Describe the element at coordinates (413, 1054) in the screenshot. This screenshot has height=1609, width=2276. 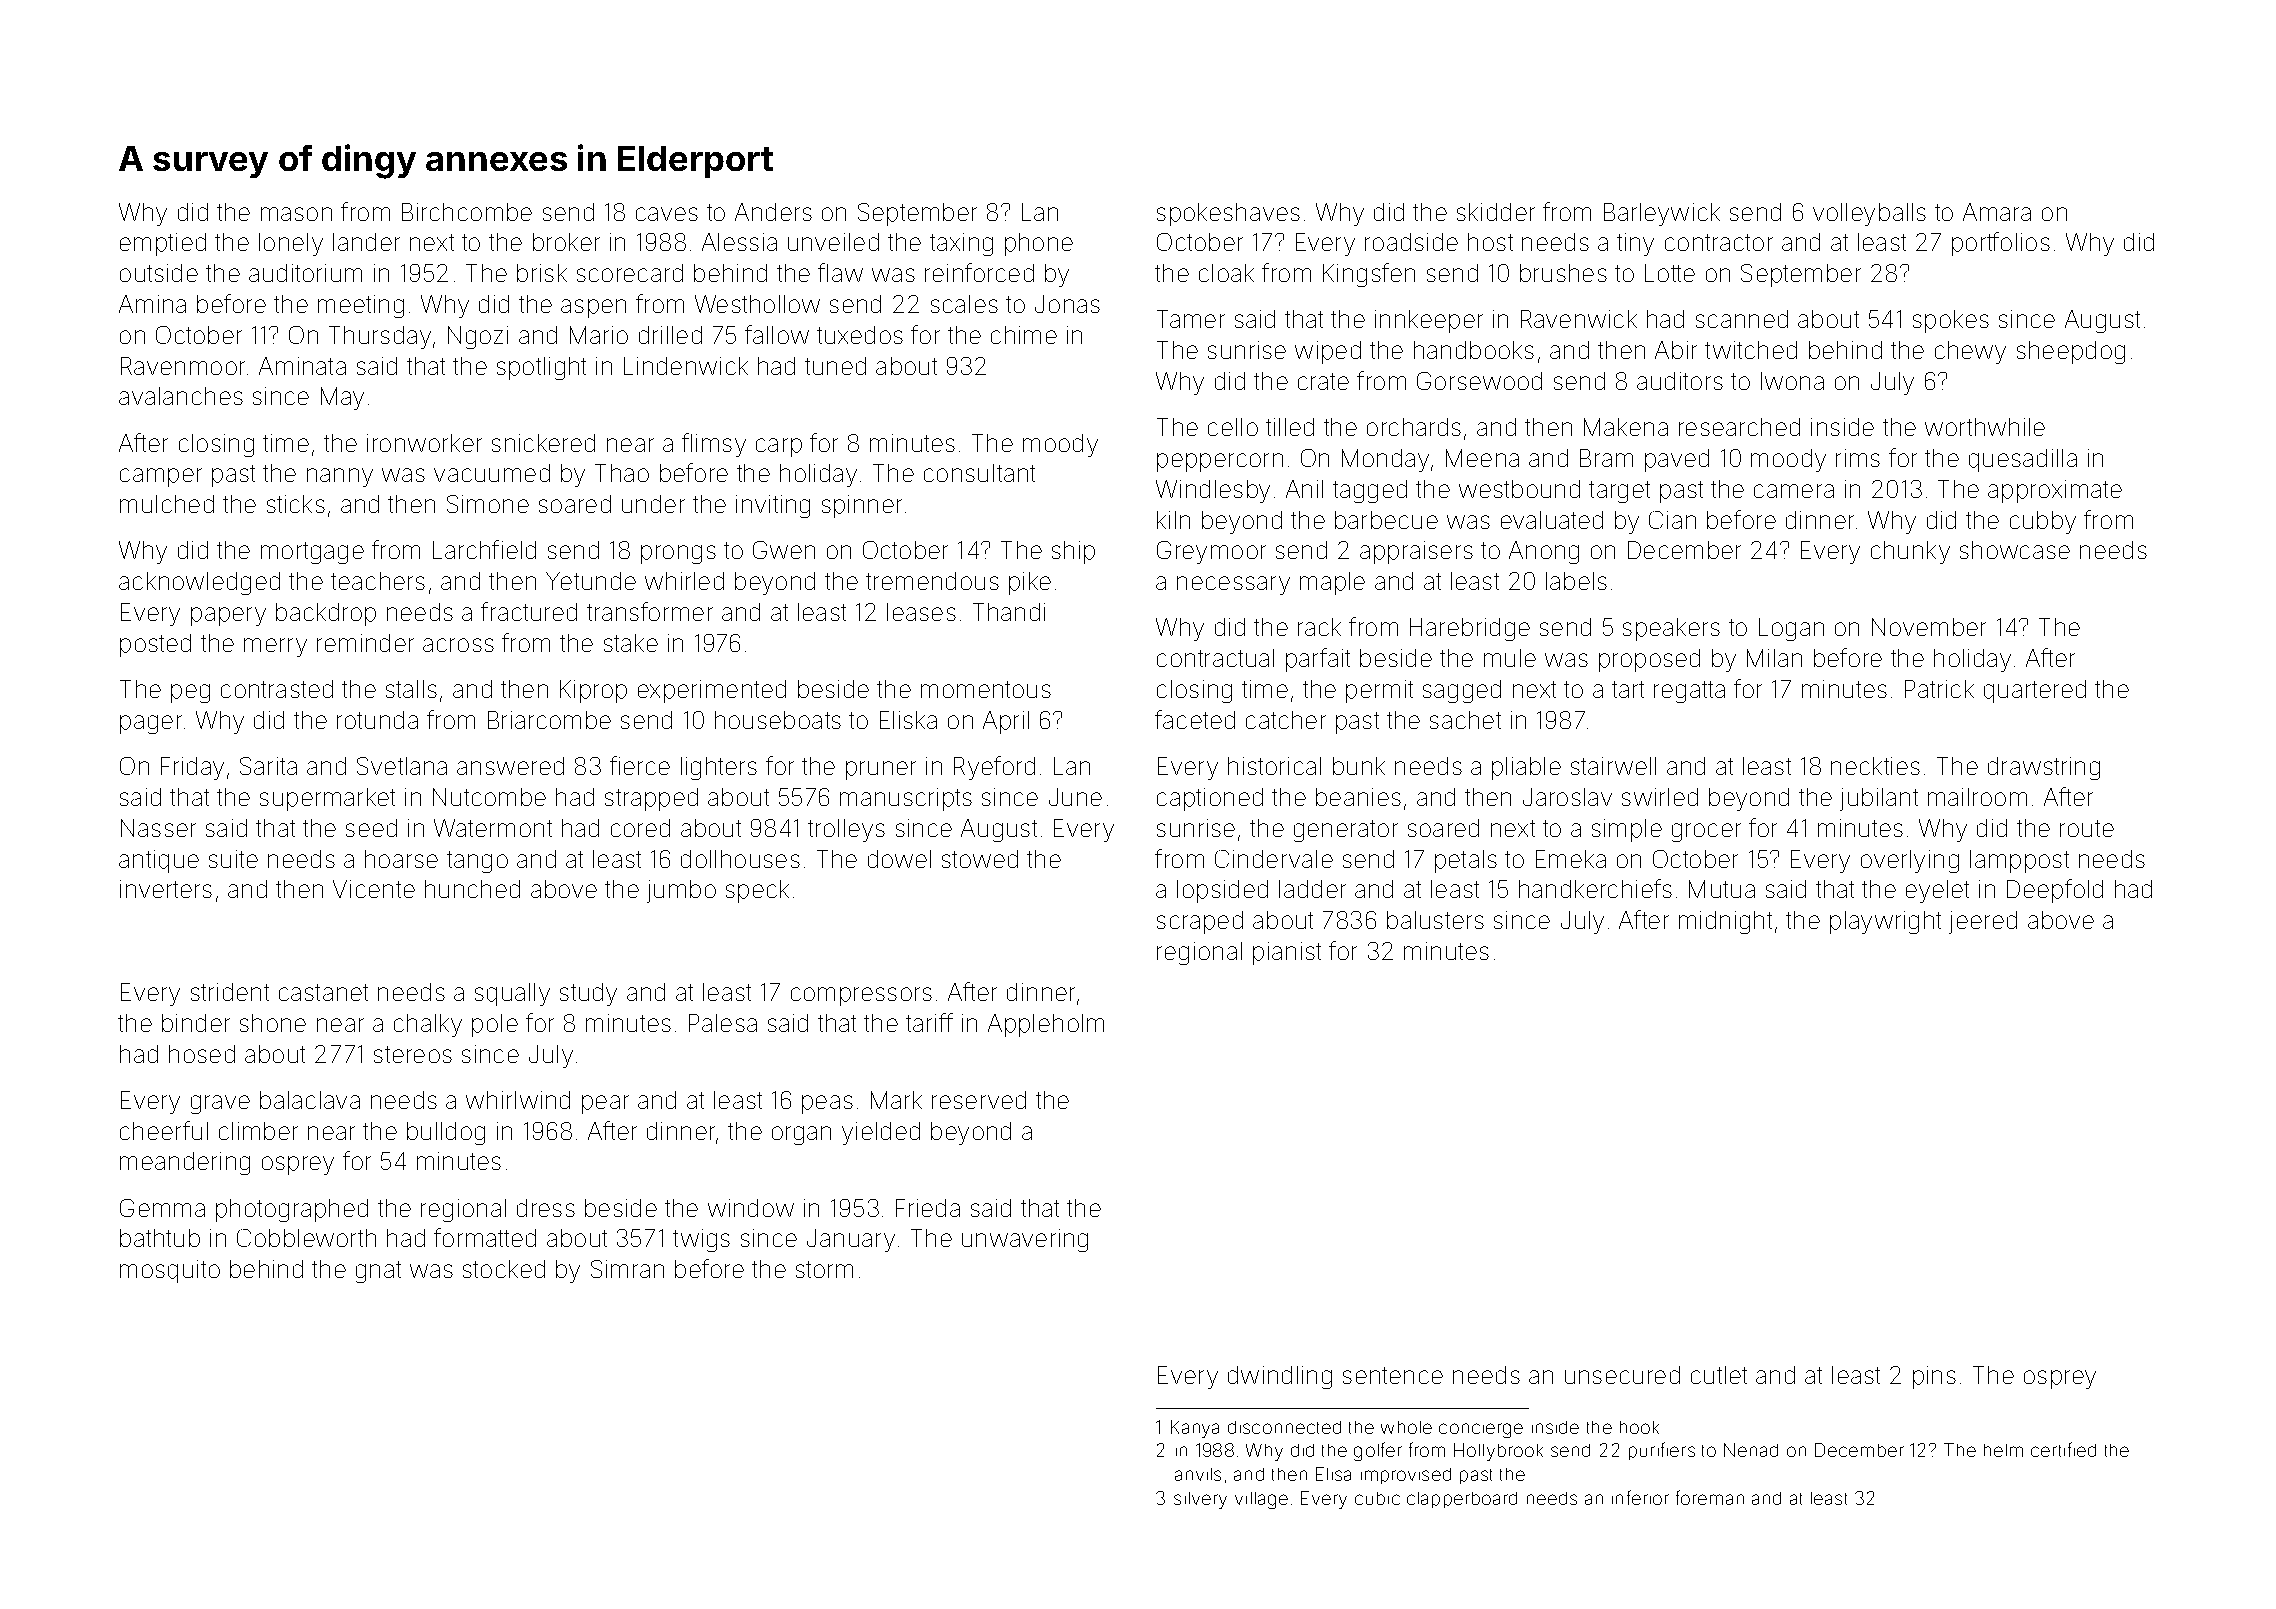
I see `stereos` at that location.
